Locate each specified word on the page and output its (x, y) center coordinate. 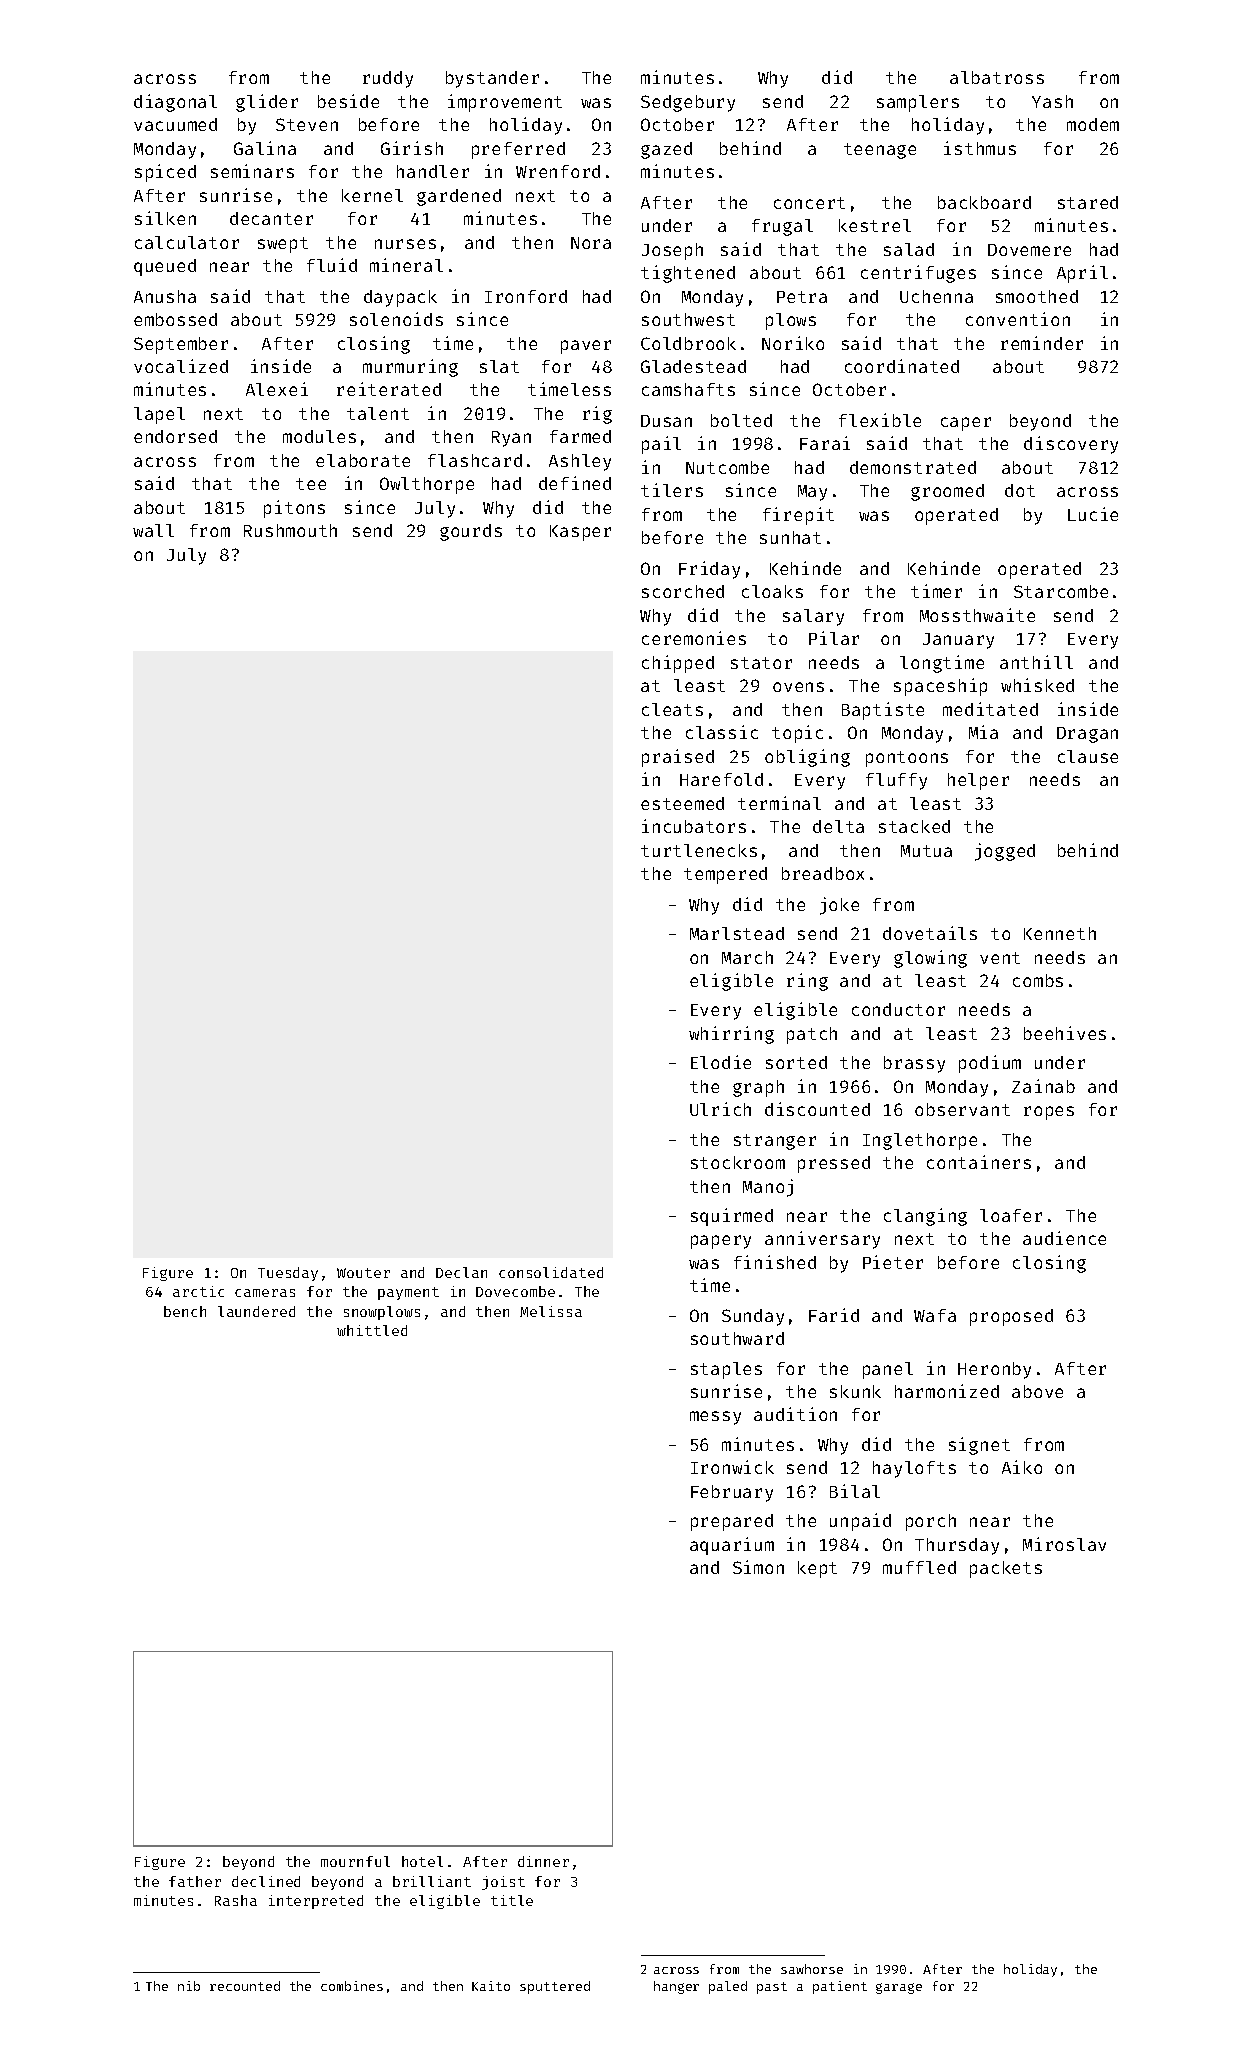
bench (185, 1311)
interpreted (316, 1902)
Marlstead (737, 933)
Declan (461, 1272)
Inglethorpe (920, 1141)
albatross (997, 77)
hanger (676, 1987)
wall (153, 530)
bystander (492, 79)
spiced (165, 173)
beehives (1065, 1033)
